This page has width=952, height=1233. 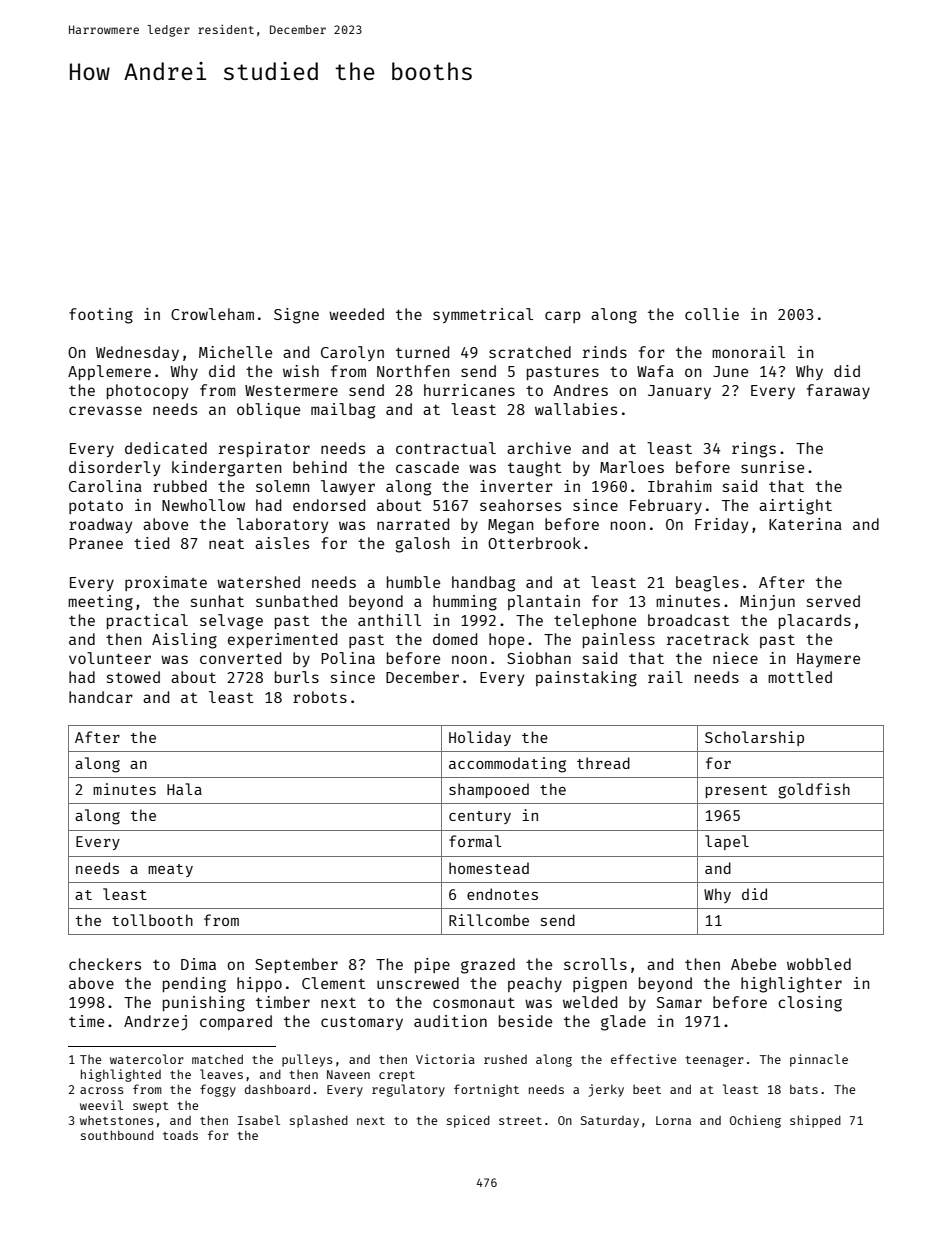 I want to click on hope, so click(x=506, y=640).
